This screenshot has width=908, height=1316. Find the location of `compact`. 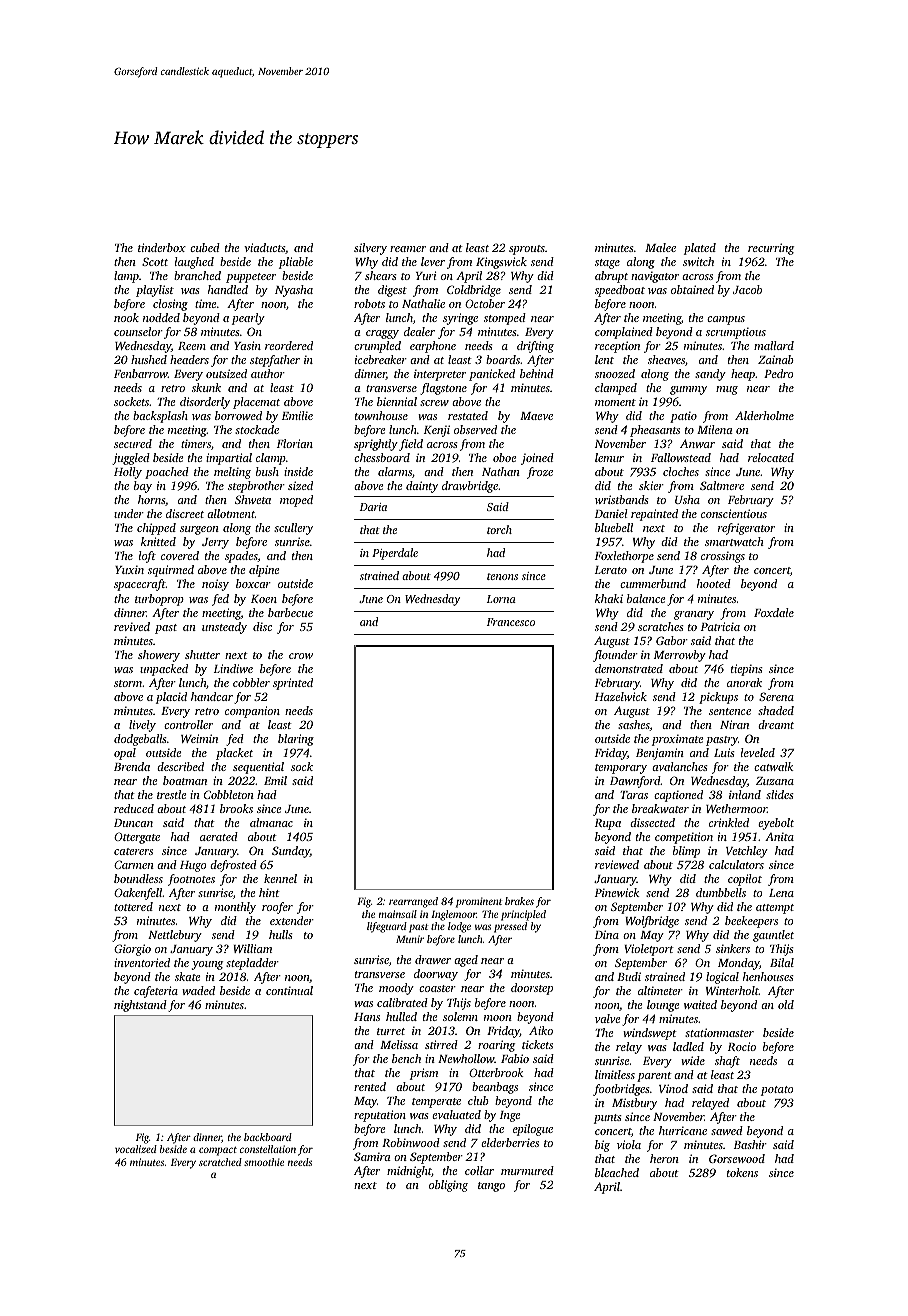

compact is located at coordinates (218, 1151).
